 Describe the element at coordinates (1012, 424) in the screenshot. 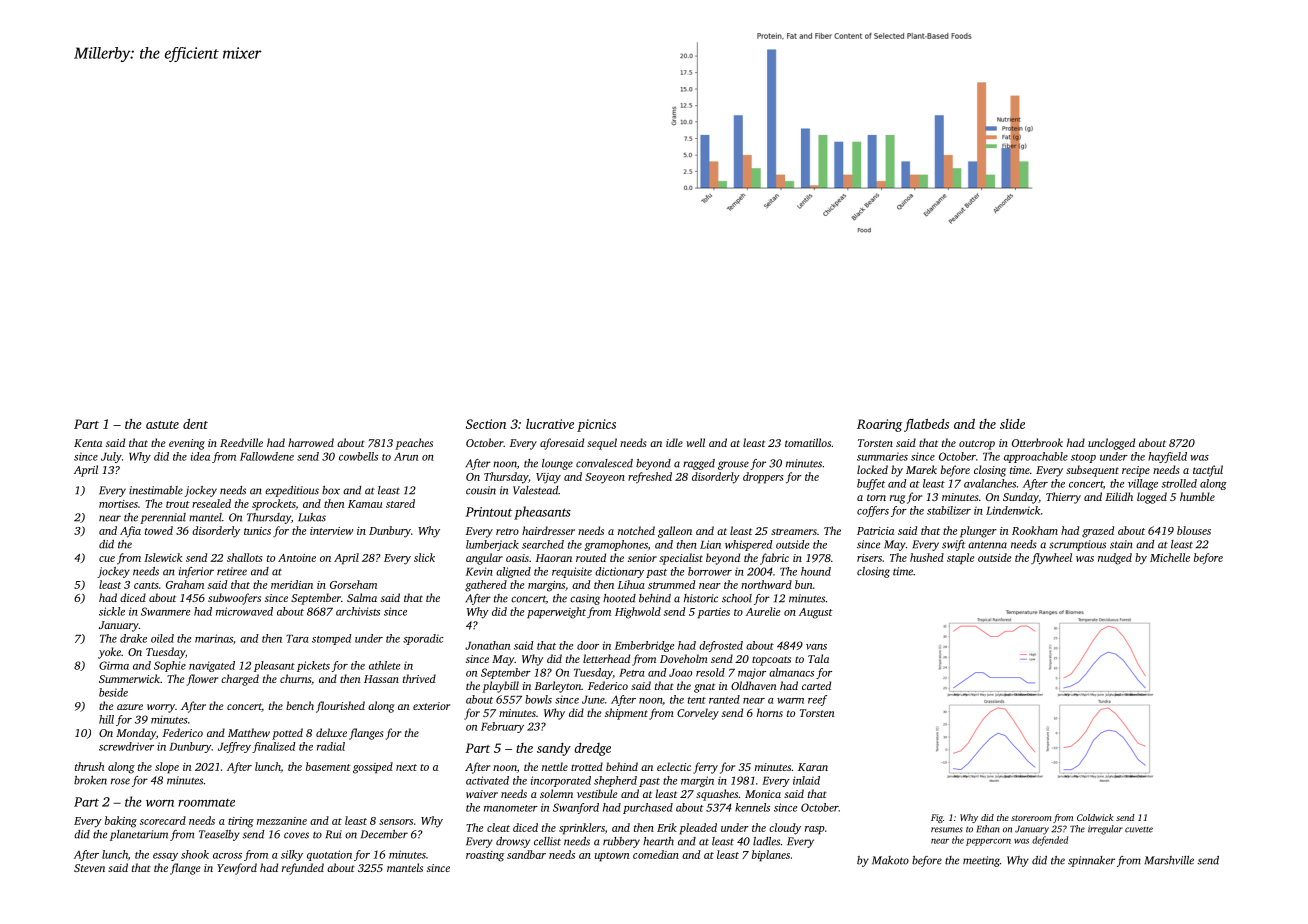

I see `slide` at that location.
